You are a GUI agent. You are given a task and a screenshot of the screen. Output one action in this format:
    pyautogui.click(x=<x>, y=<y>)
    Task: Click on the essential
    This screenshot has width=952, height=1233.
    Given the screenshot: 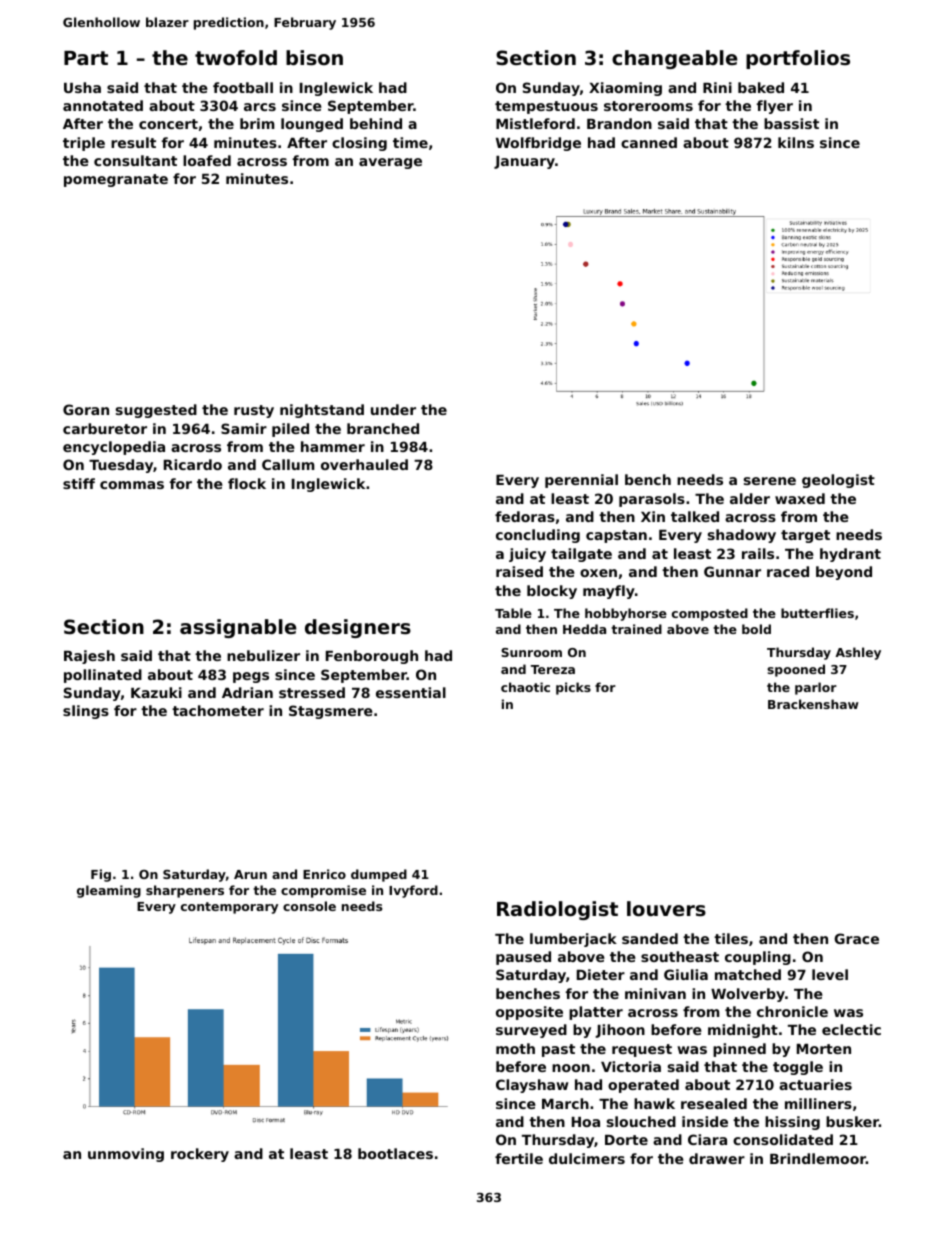 What is the action you would take?
    pyautogui.click(x=411, y=692)
